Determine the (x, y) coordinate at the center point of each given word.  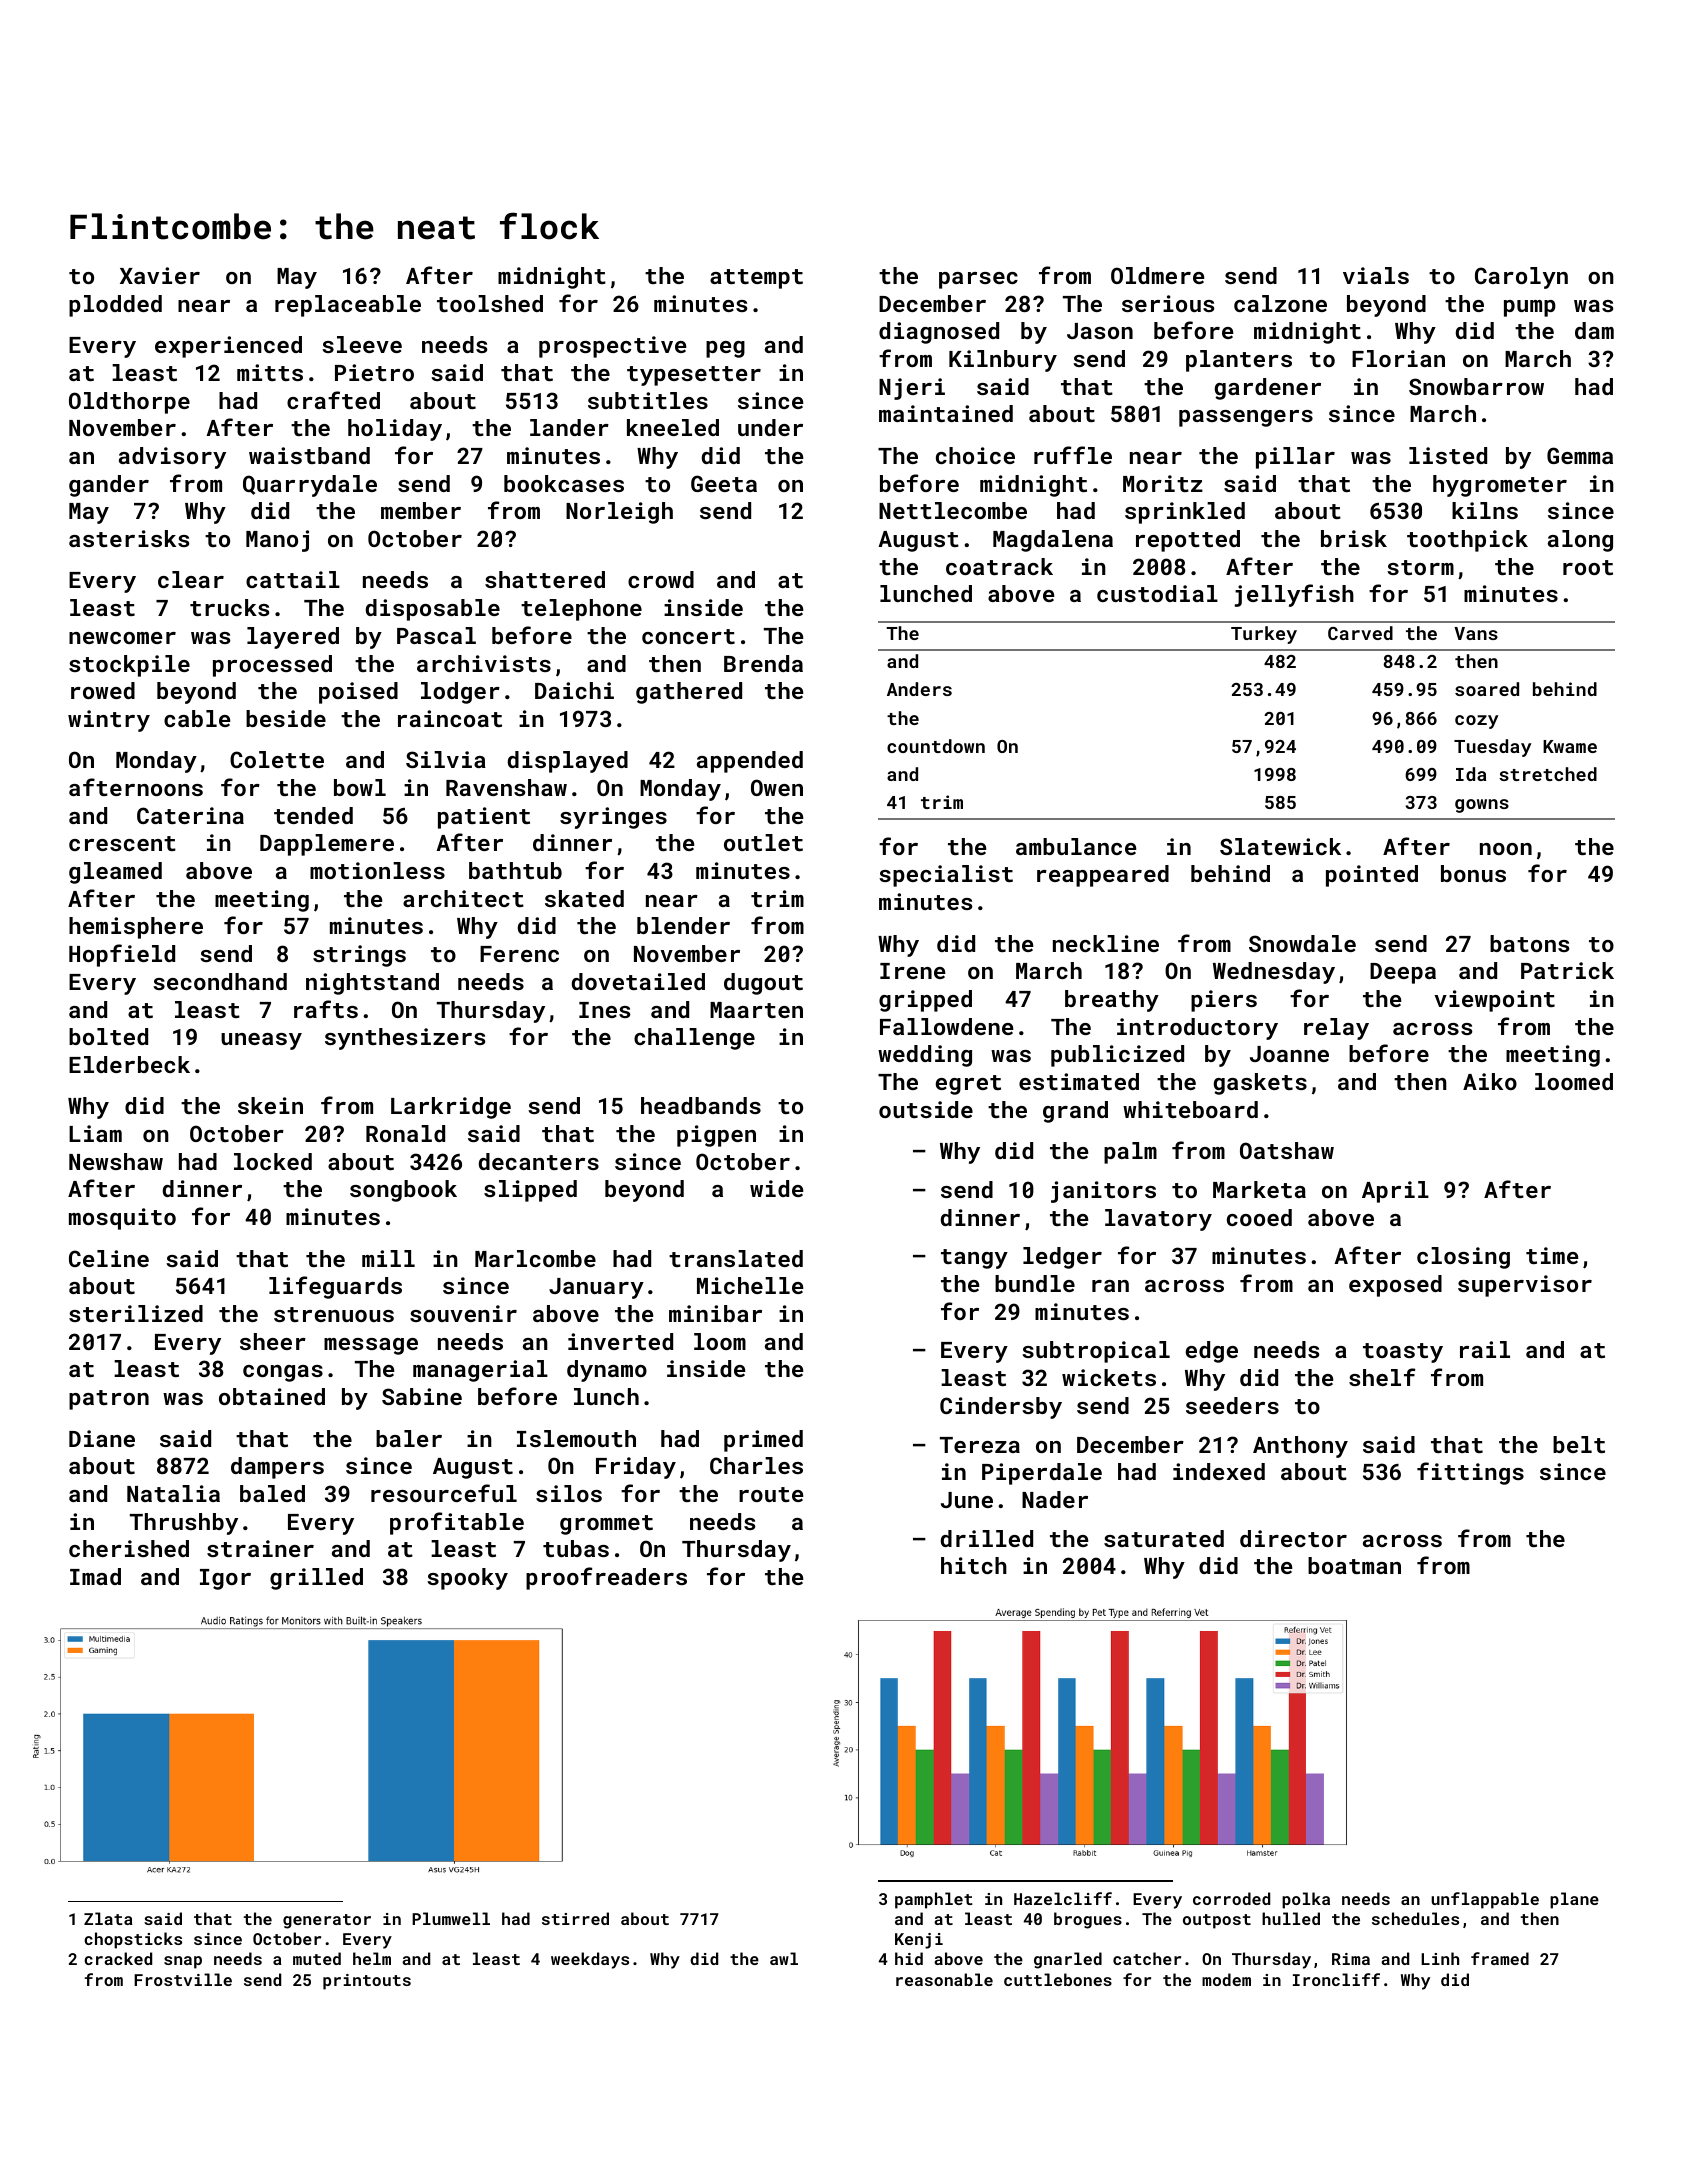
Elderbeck (129, 1064)
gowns (1482, 806)
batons (1529, 943)
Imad (95, 1576)
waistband (309, 455)
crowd (661, 579)
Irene (912, 971)
